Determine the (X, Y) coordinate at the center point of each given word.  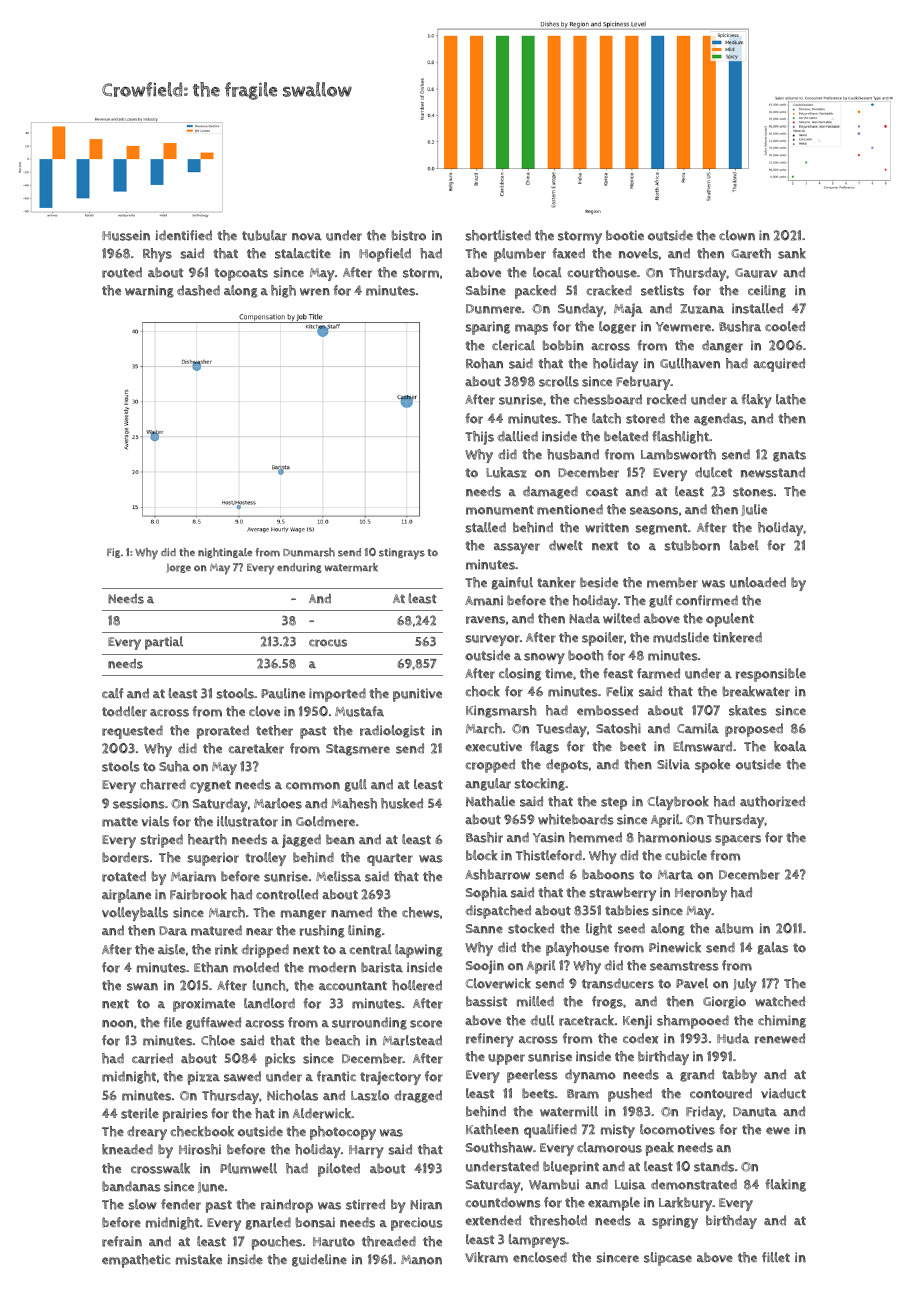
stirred (365, 1204)
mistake (199, 1259)
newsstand (773, 472)
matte (120, 822)
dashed (198, 290)
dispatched (498, 912)
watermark (351, 567)
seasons (654, 511)
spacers (738, 840)
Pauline (283, 693)
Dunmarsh (309, 552)
